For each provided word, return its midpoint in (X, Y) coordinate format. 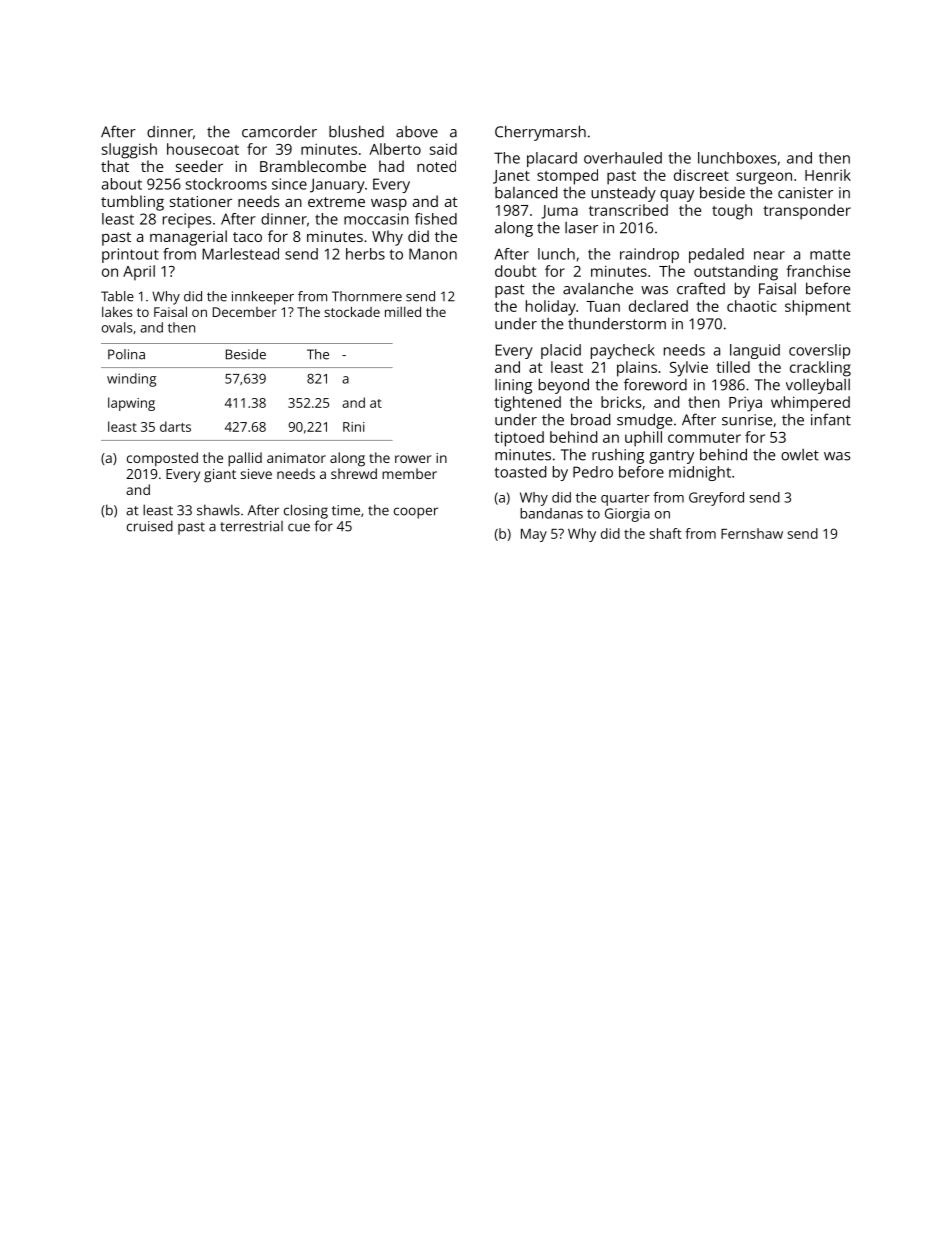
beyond (564, 386)
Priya (745, 404)
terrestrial (251, 526)
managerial (188, 238)
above (417, 132)
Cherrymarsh (540, 133)
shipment (818, 308)
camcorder (279, 131)
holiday (551, 308)
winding (131, 380)
